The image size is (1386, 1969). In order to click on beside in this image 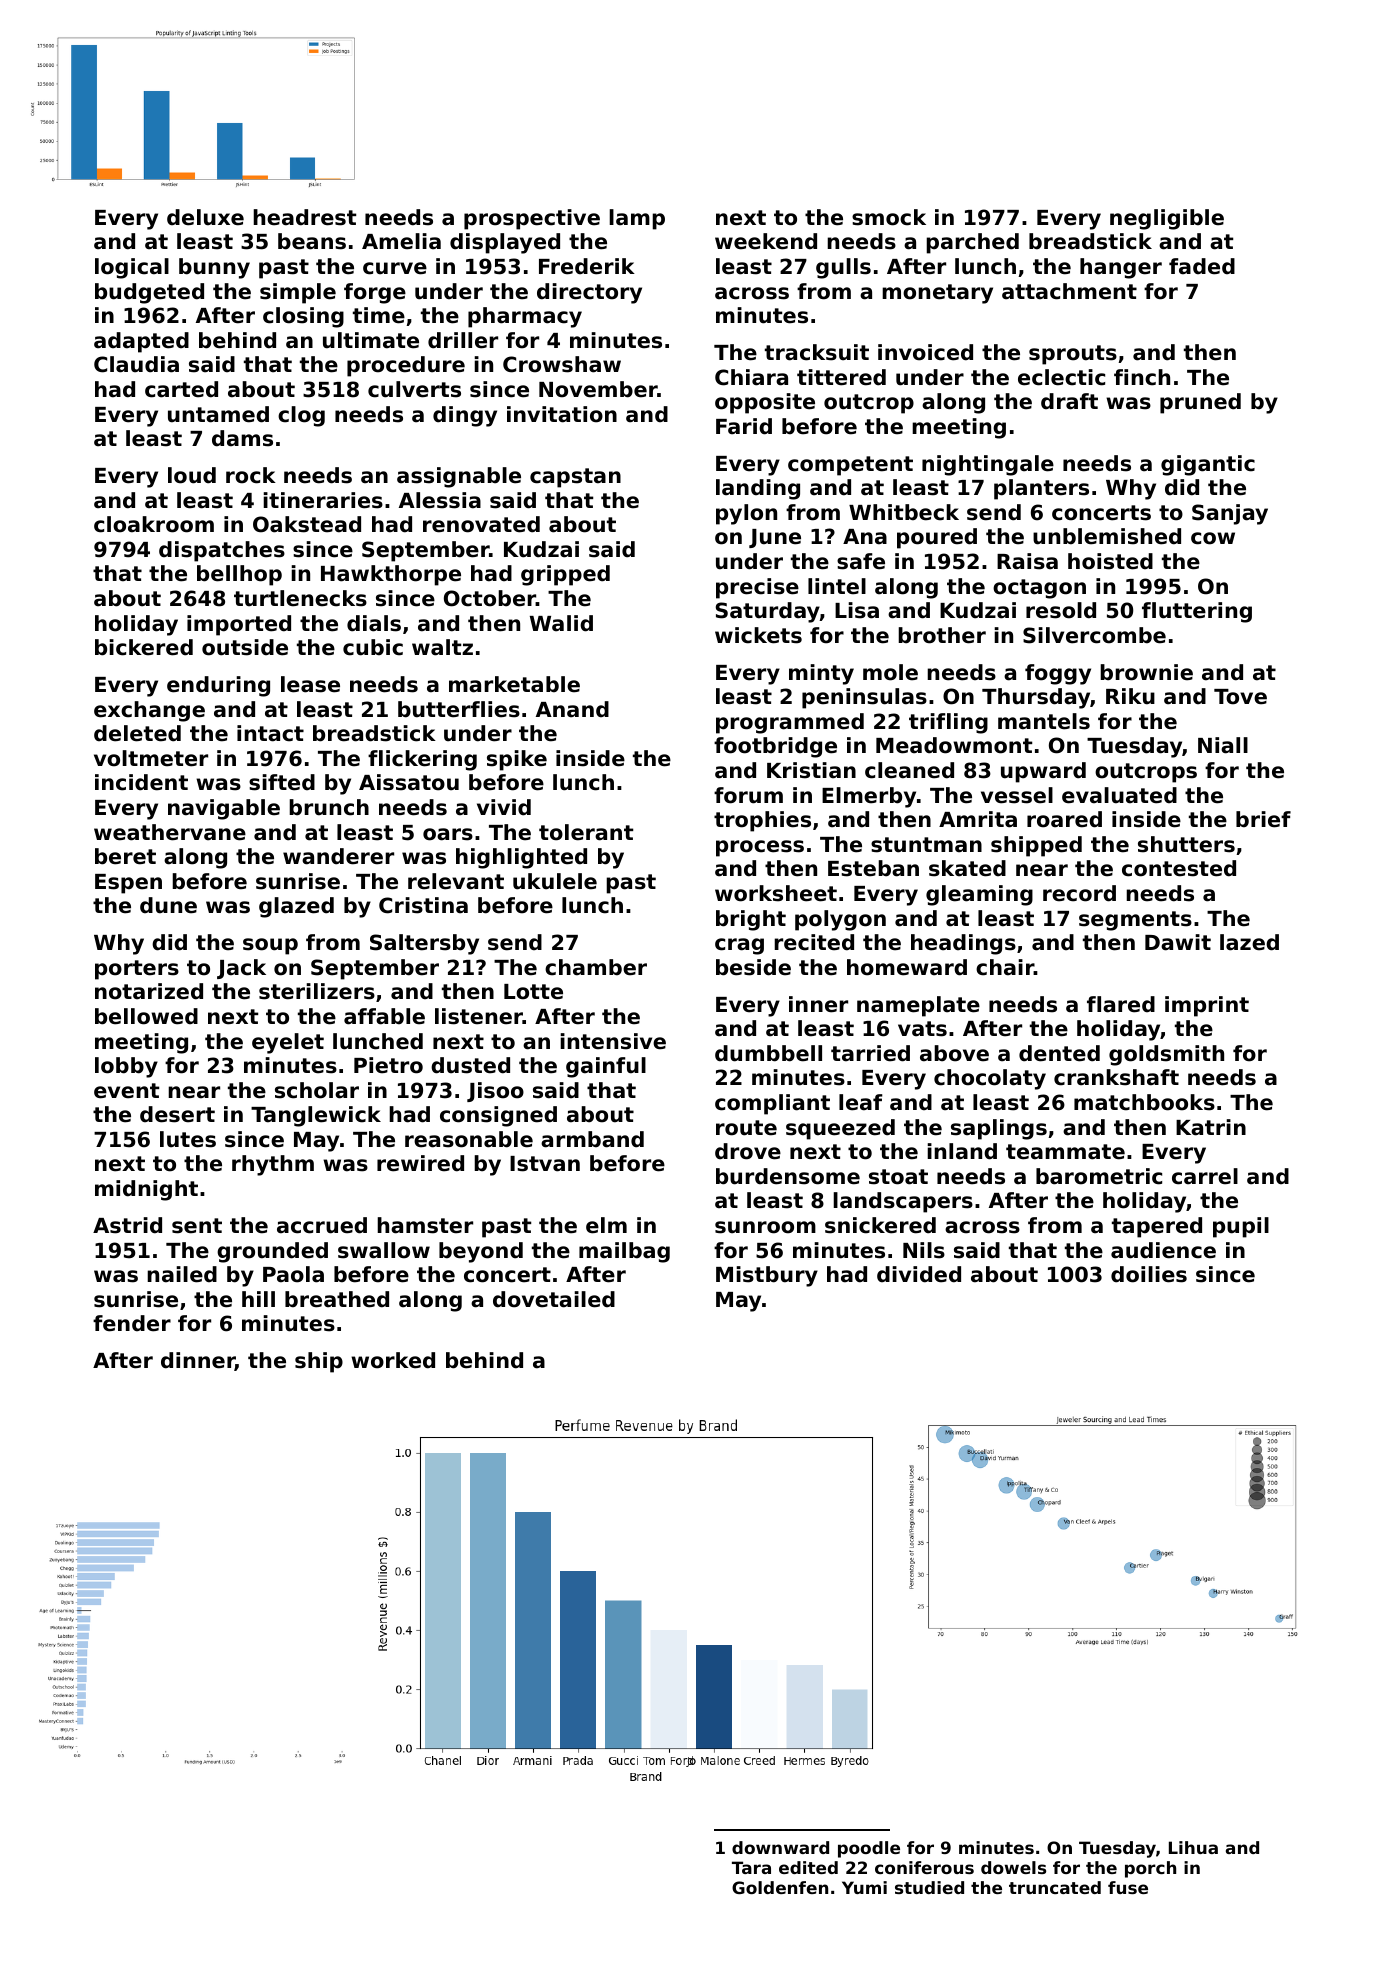, I will do `click(753, 967)`.
